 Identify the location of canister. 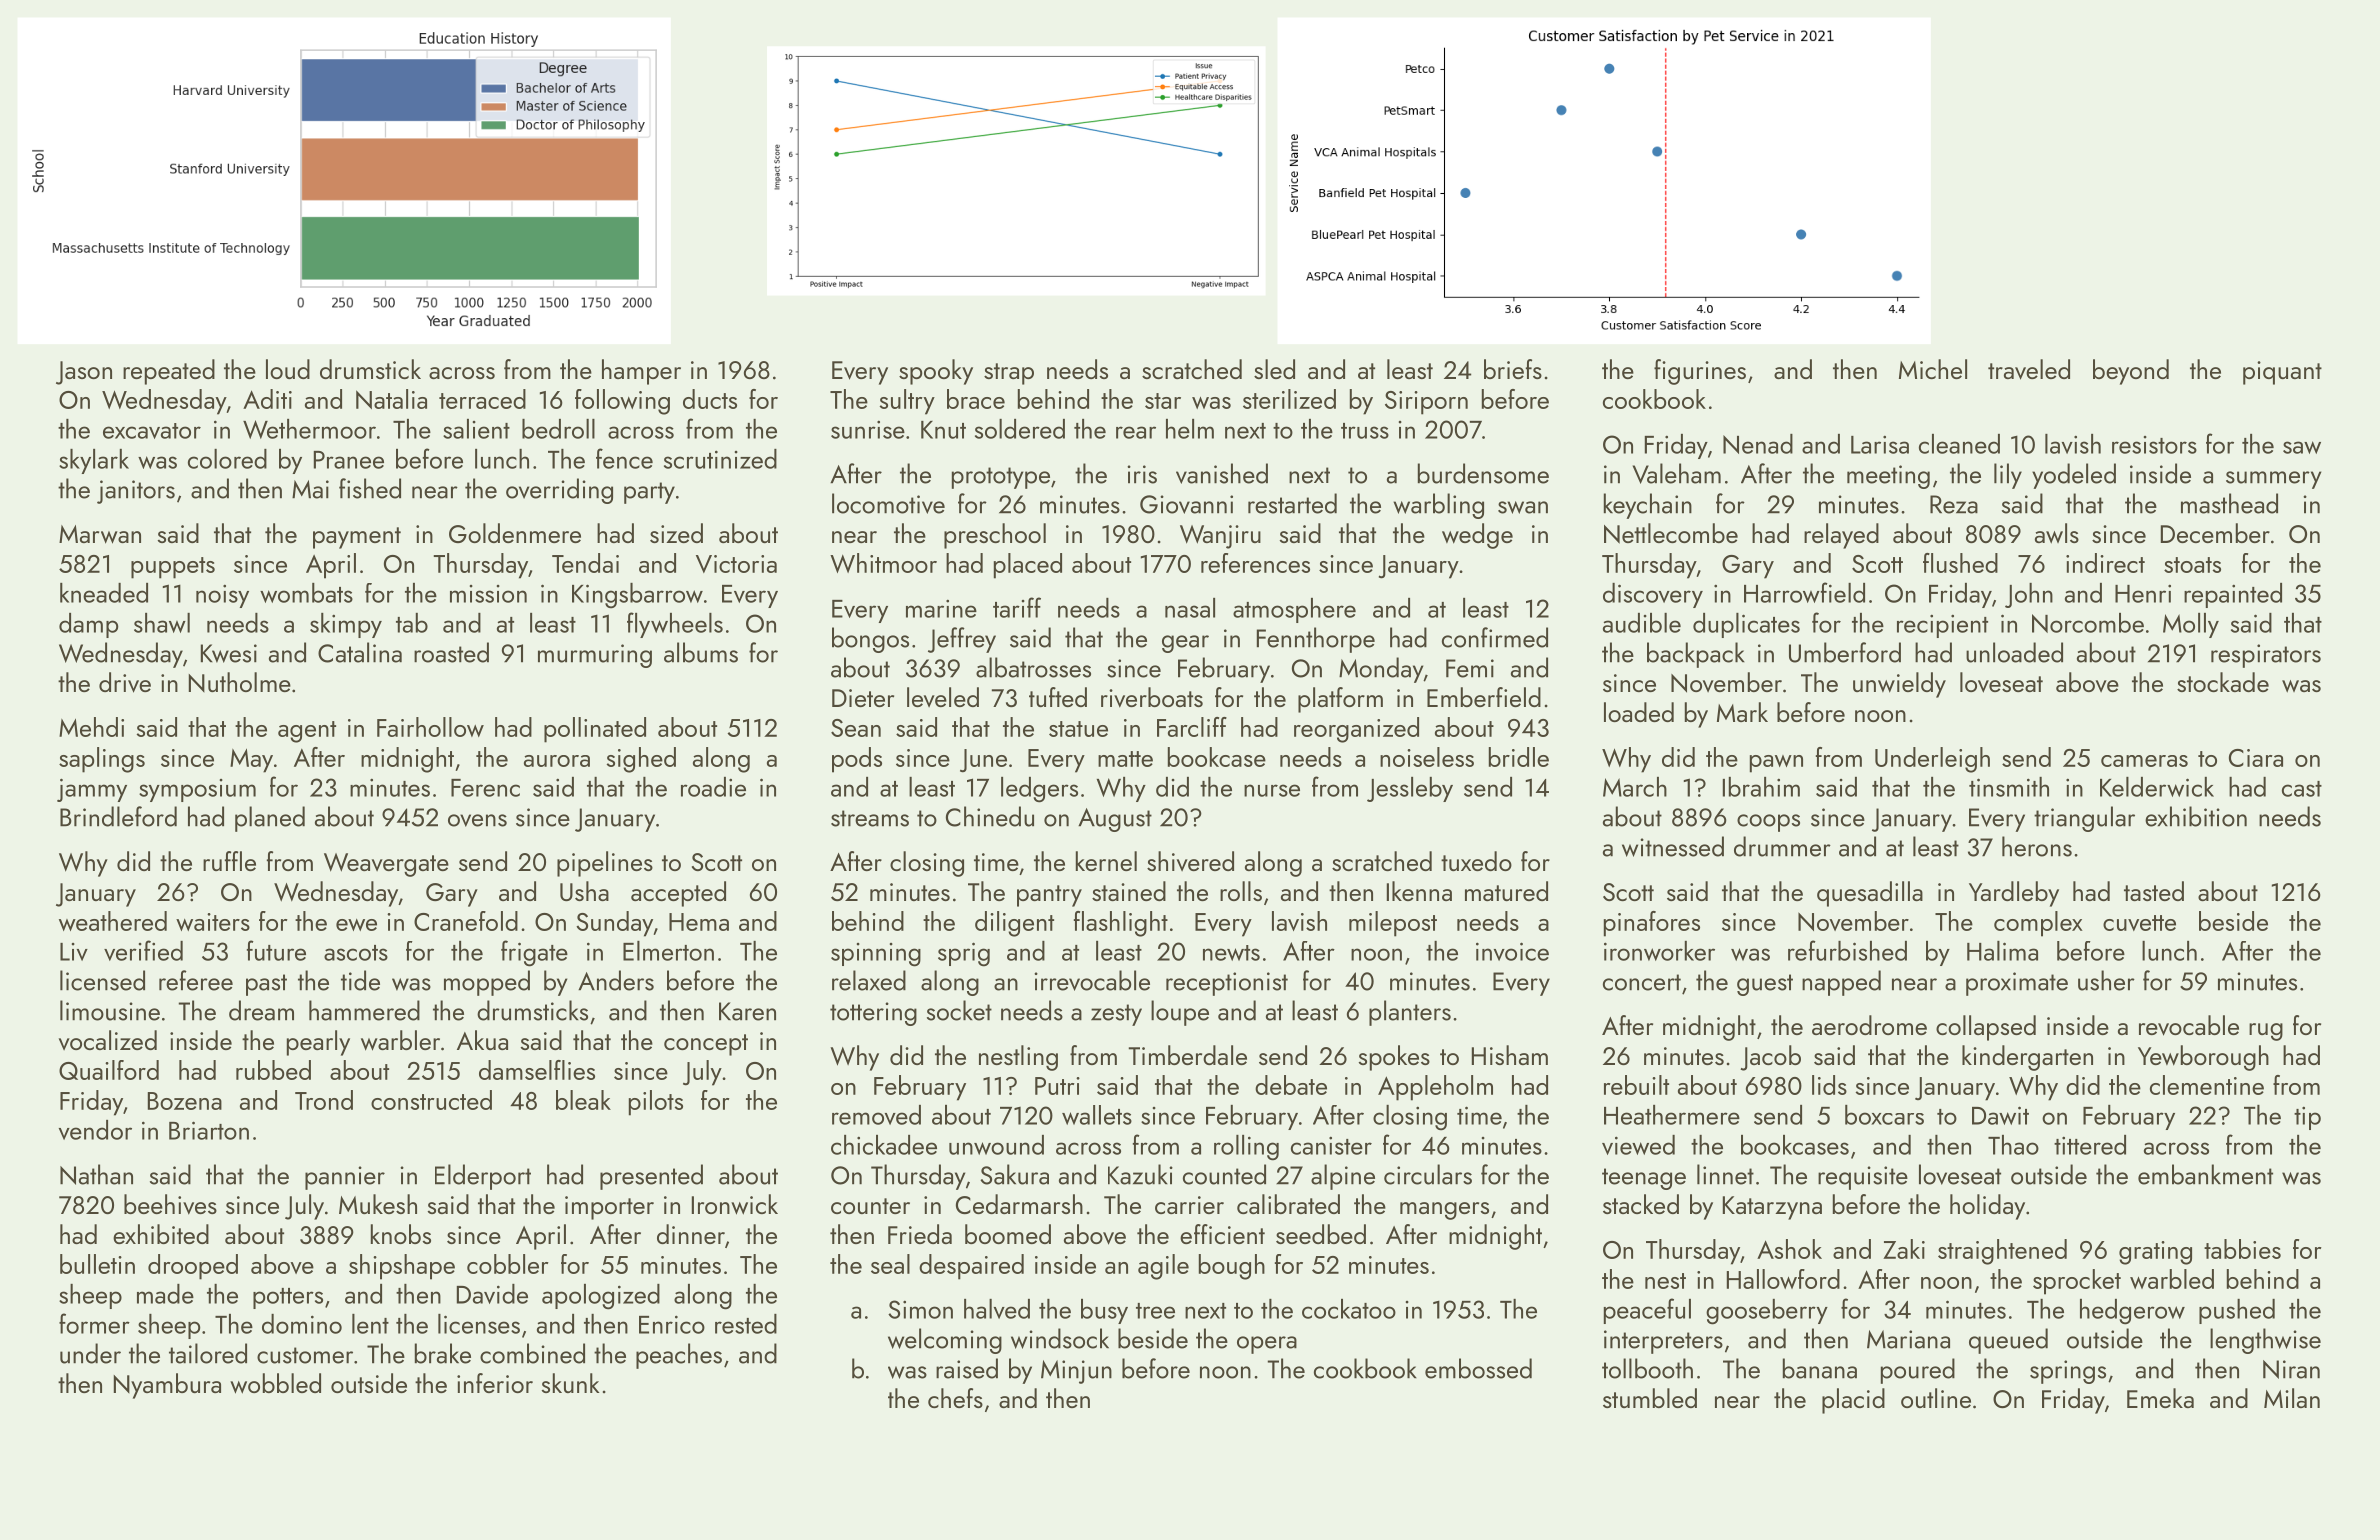
(1331, 1146).
